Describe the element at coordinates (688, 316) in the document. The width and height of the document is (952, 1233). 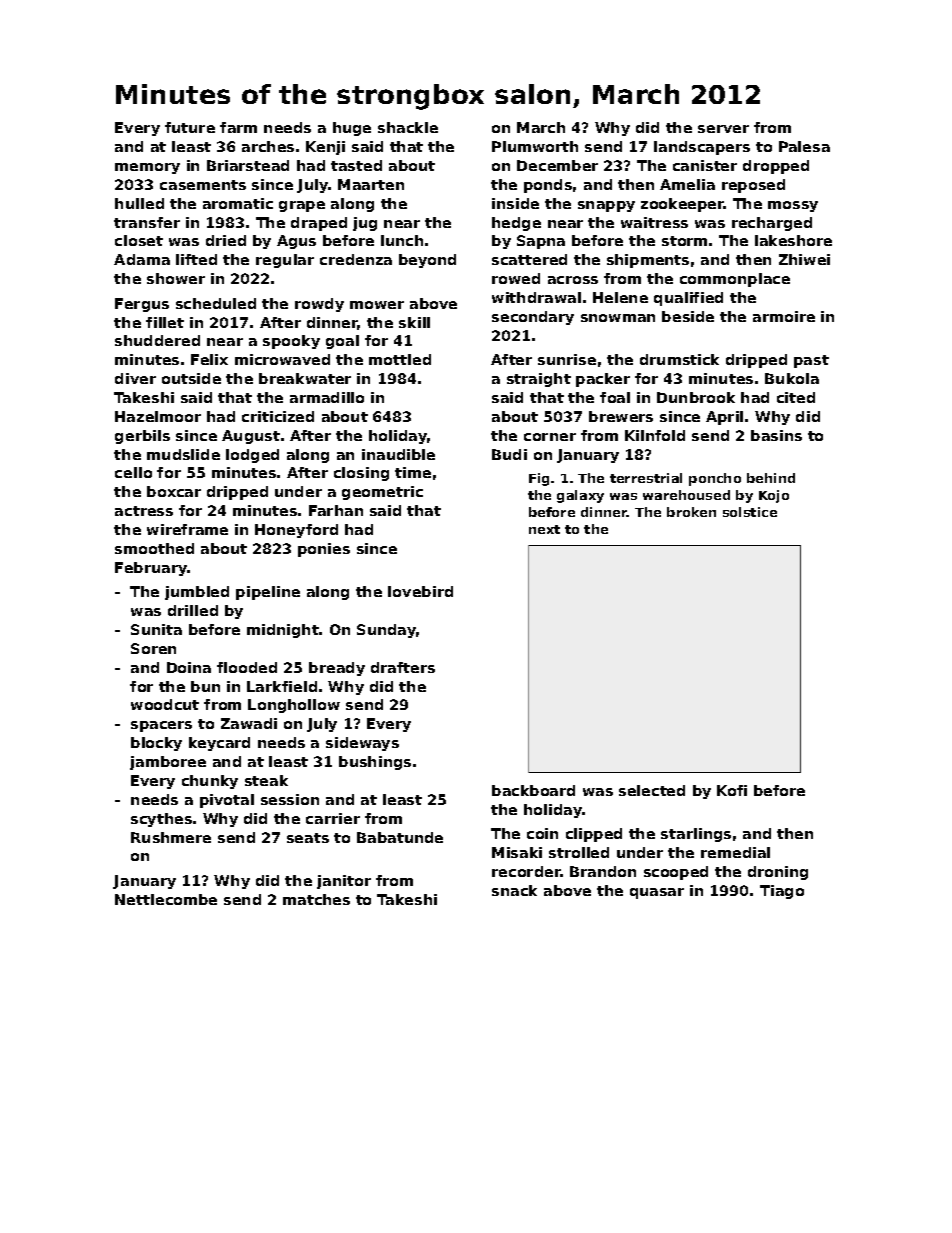
I see `beside` at that location.
